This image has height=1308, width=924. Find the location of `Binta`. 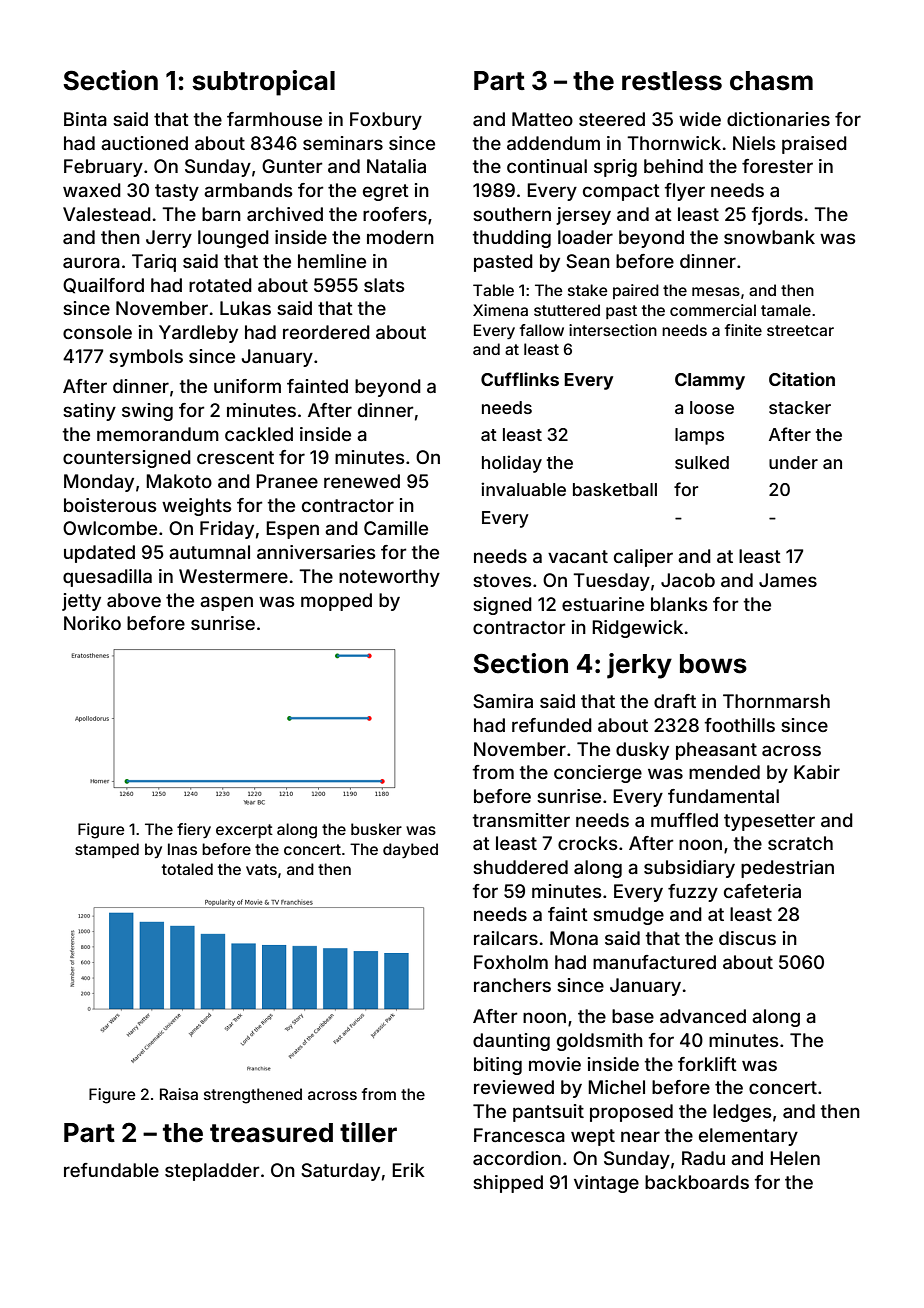

Binta is located at coordinates (85, 119).
